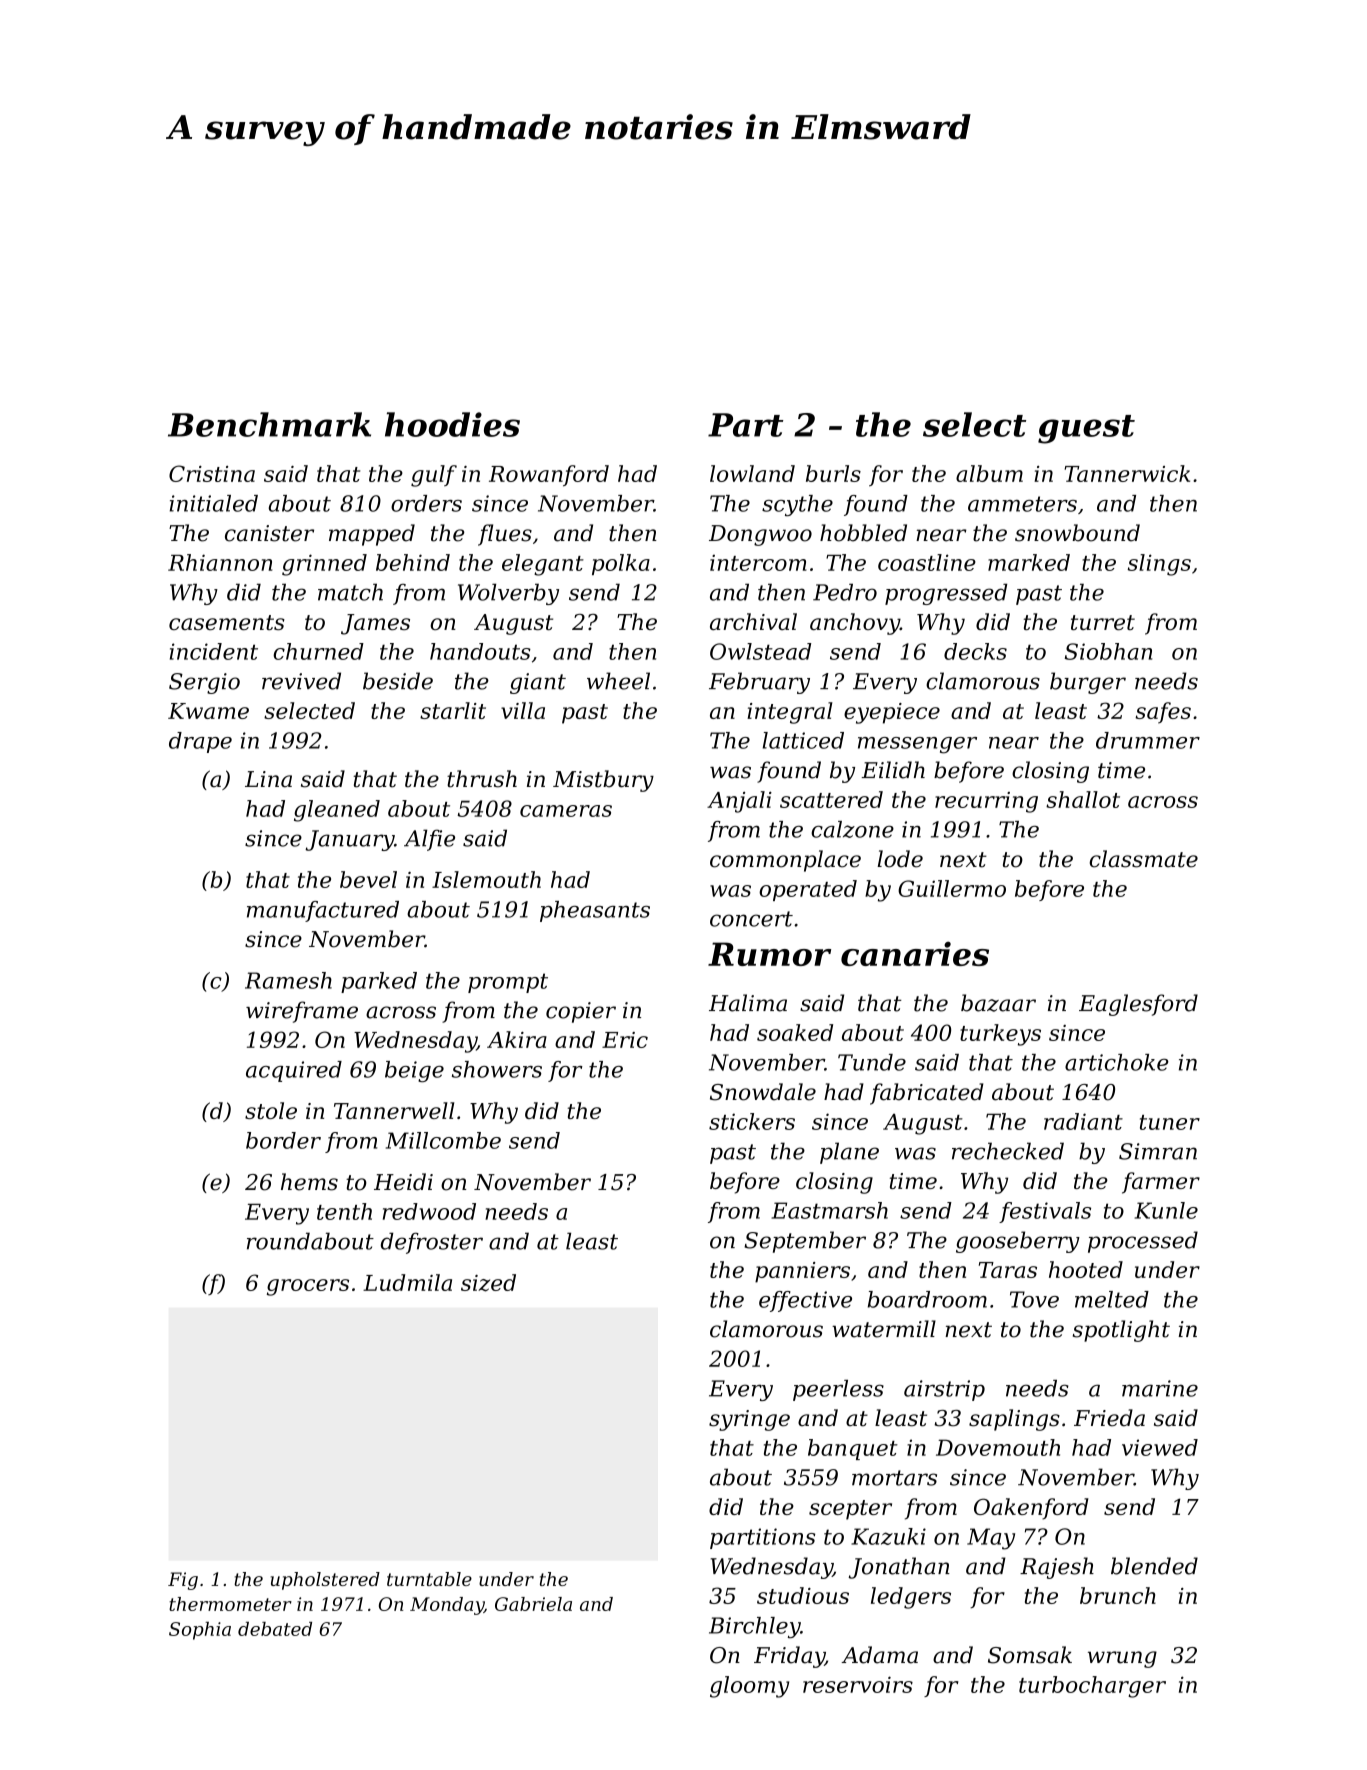 The width and height of the screenshot is (1367, 1770). I want to click on Fig, so click(183, 1581).
